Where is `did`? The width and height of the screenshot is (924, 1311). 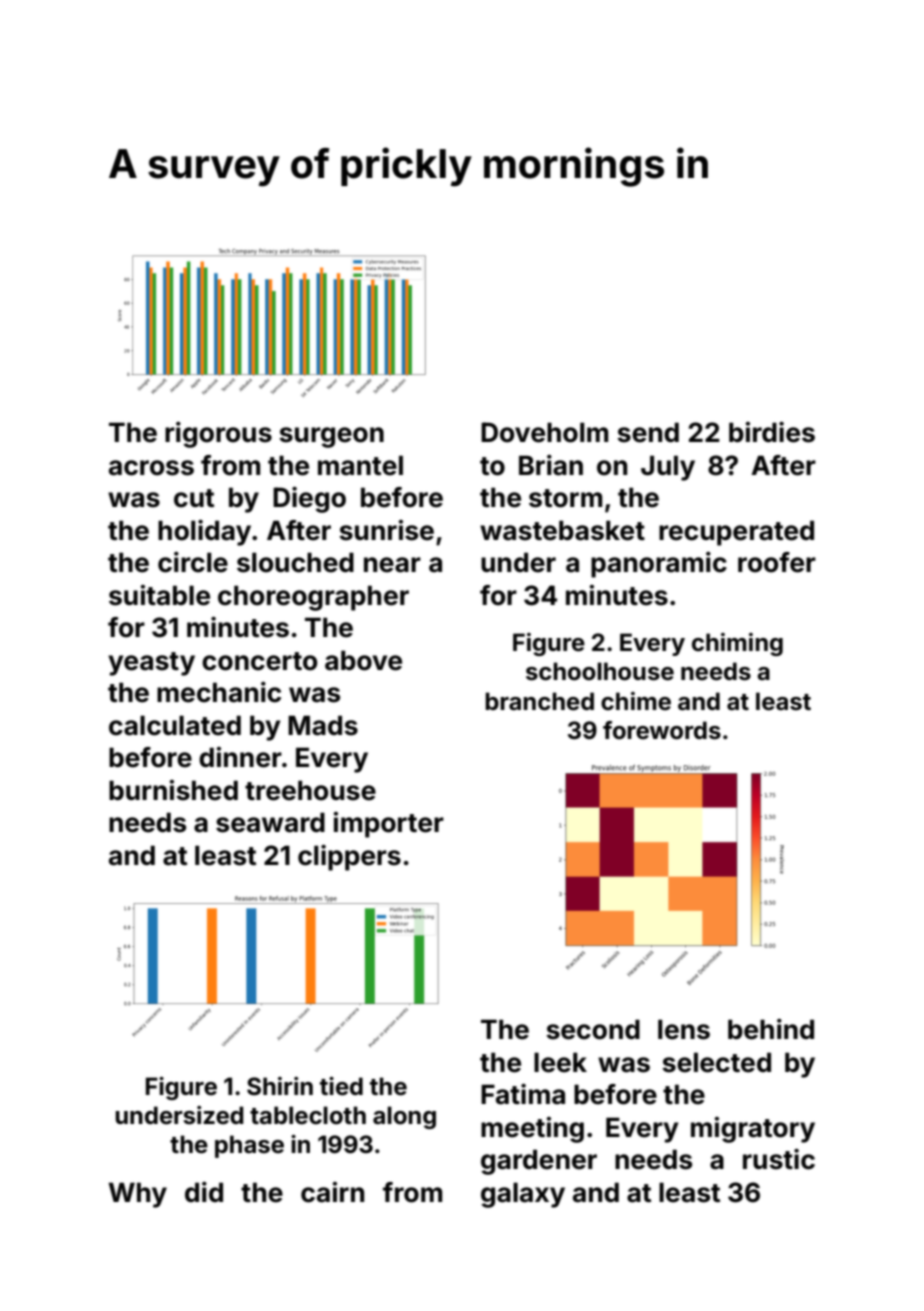 did is located at coordinates (204, 1192).
